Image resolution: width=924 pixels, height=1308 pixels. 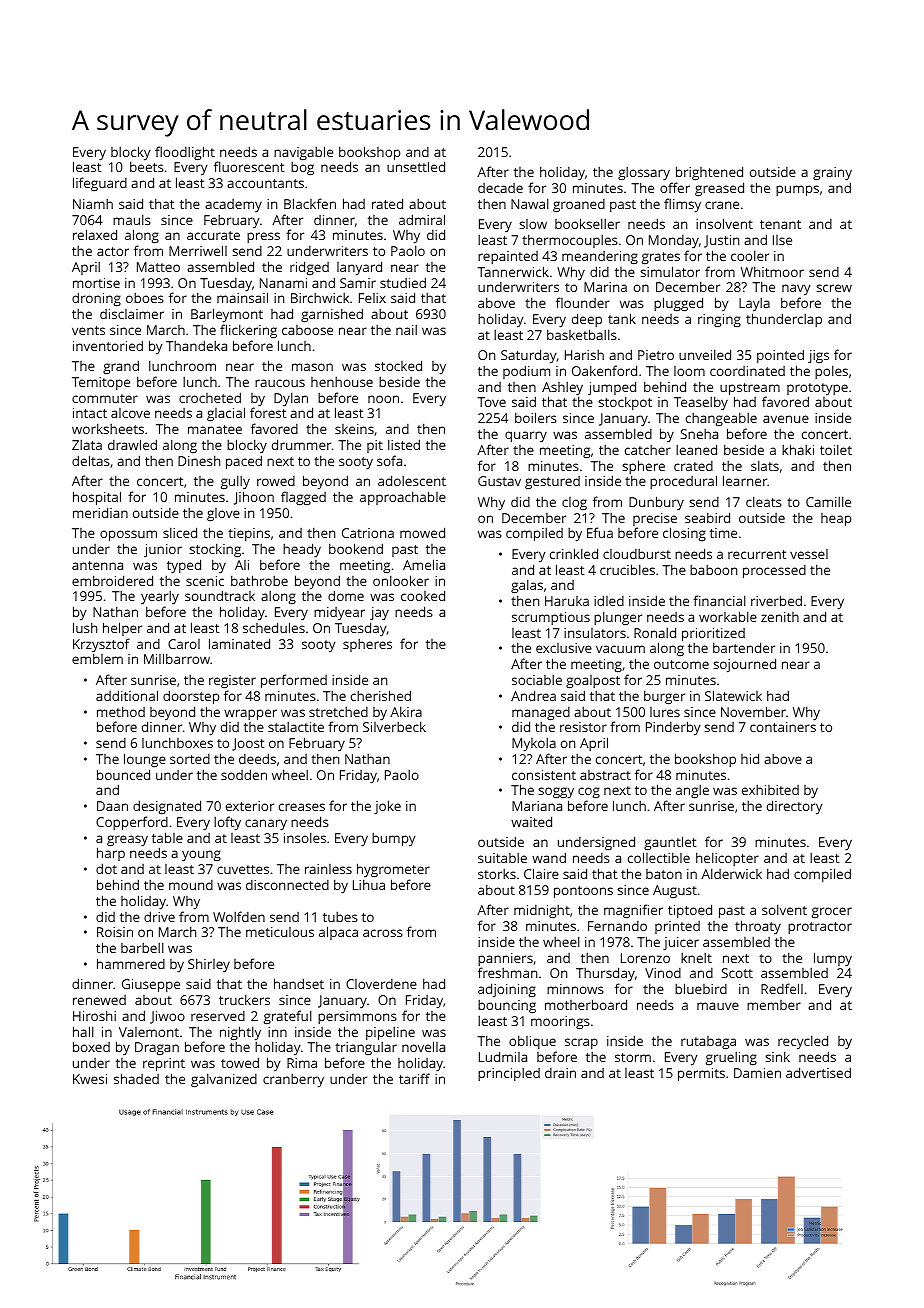 What do you see at coordinates (393, 870) in the page?
I see `hygrometer` at bounding box center [393, 870].
